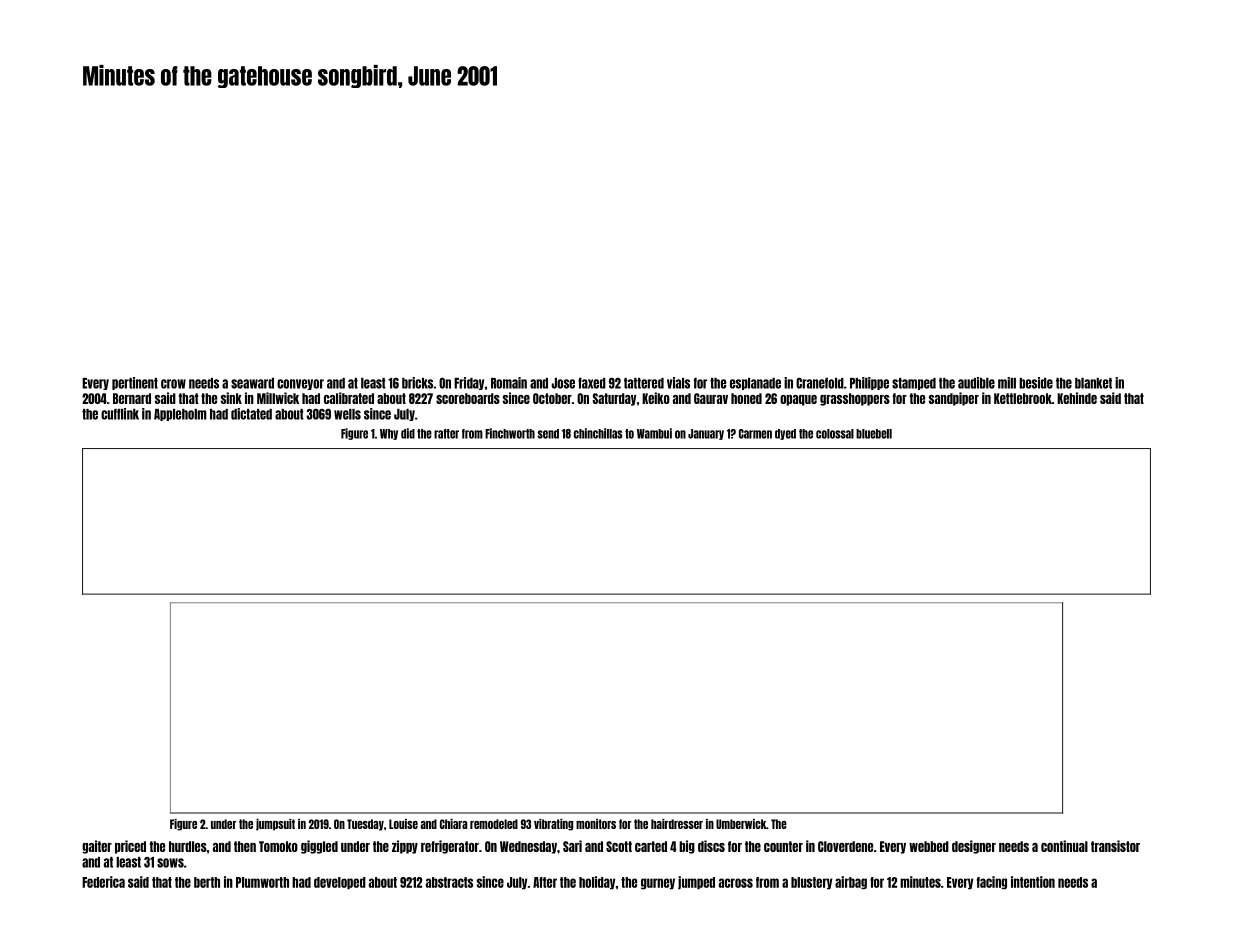 This image has height=952, width=1233. I want to click on send, so click(548, 434).
